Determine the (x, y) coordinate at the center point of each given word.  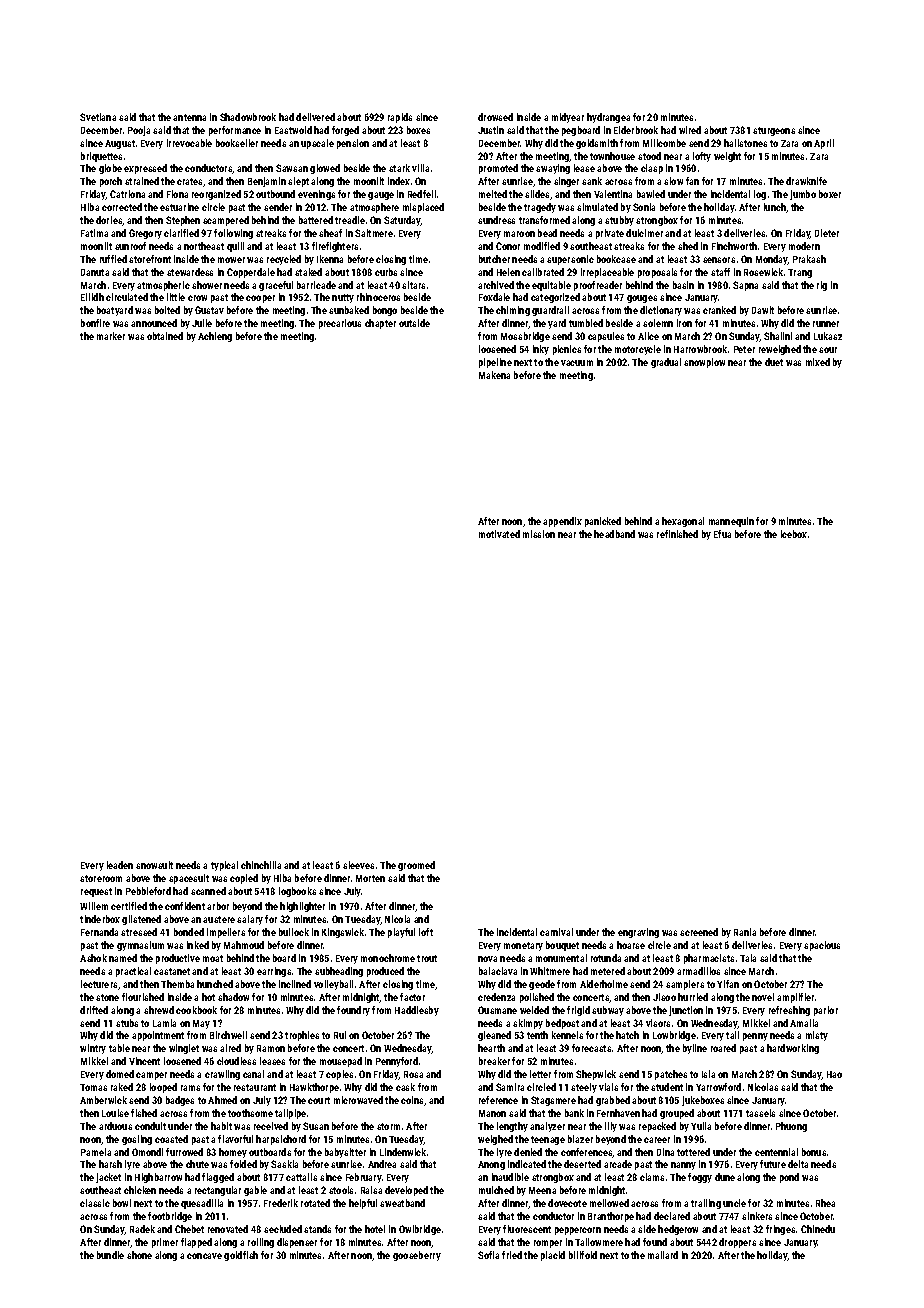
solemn (658, 323)
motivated (499, 534)
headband (614, 534)
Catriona (127, 194)
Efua (722, 534)
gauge (381, 196)
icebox (794, 534)
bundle (110, 1255)
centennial (776, 1152)
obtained (165, 336)
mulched (496, 1190)
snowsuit (154, 865)
